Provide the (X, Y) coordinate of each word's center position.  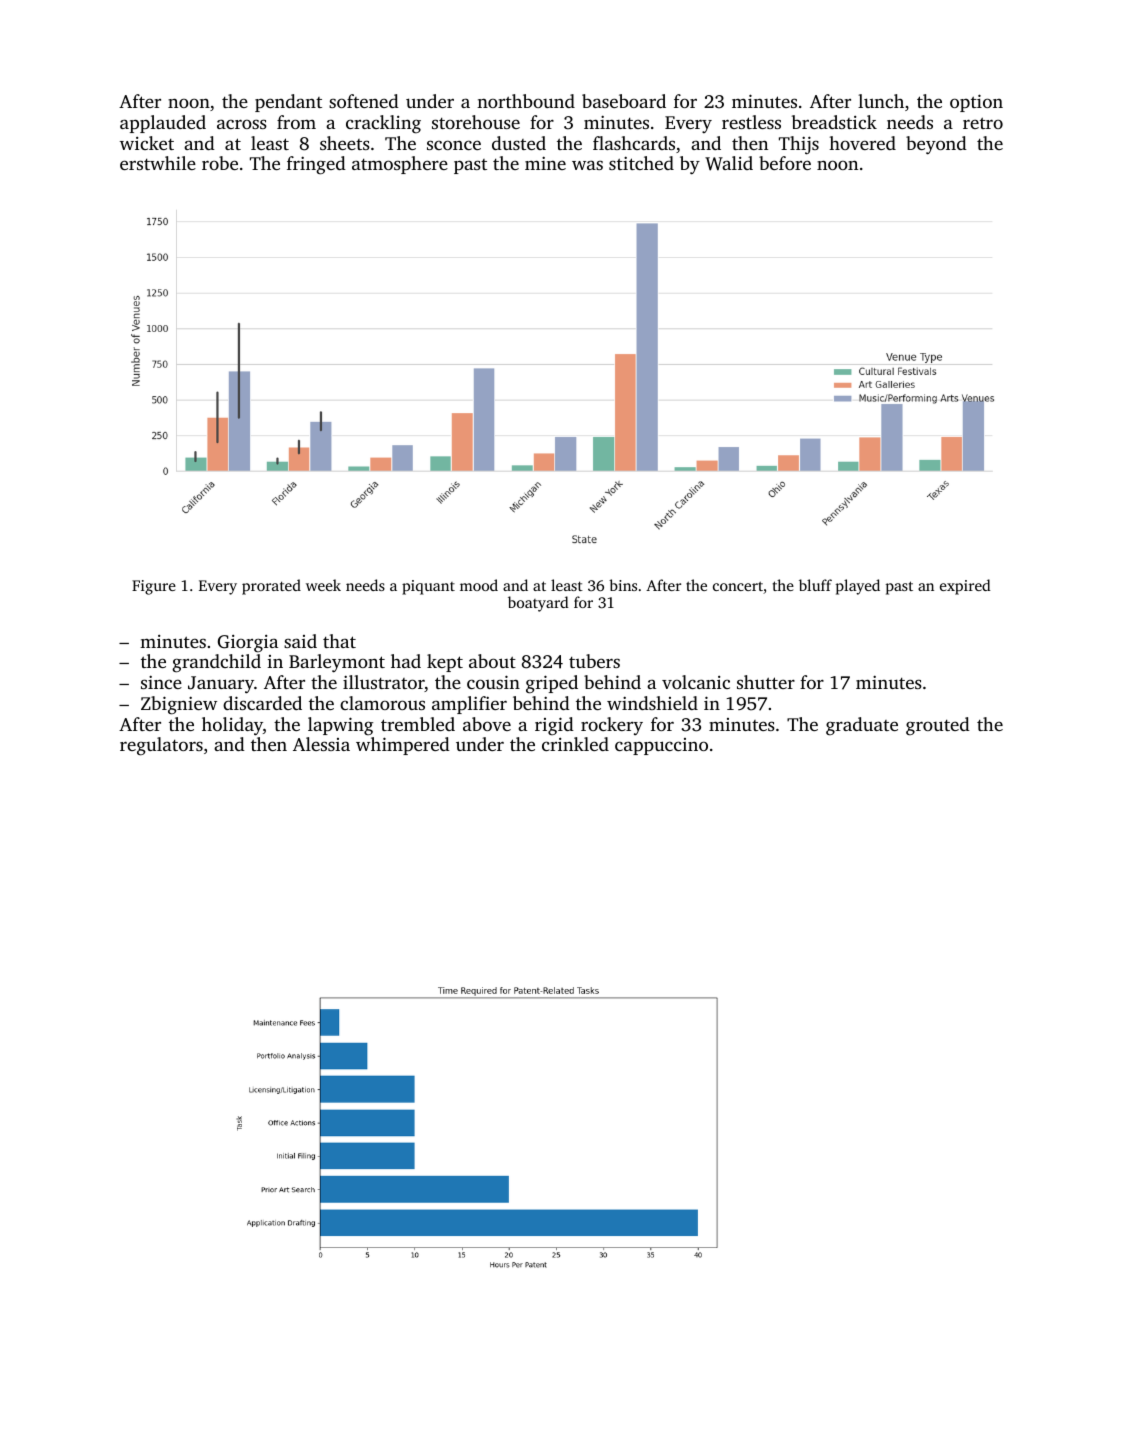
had (406, 661)
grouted (938, 726)
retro (983, 123)
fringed (316, 165)
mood (479, 585)
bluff (815, 585)
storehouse (476, 122)
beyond (936, 145)
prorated (271, 587)
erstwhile (158, 163)
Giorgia (248, 644)
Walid (729, 163)
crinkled (575, 744)
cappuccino (661, 746)
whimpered (403, 746)
